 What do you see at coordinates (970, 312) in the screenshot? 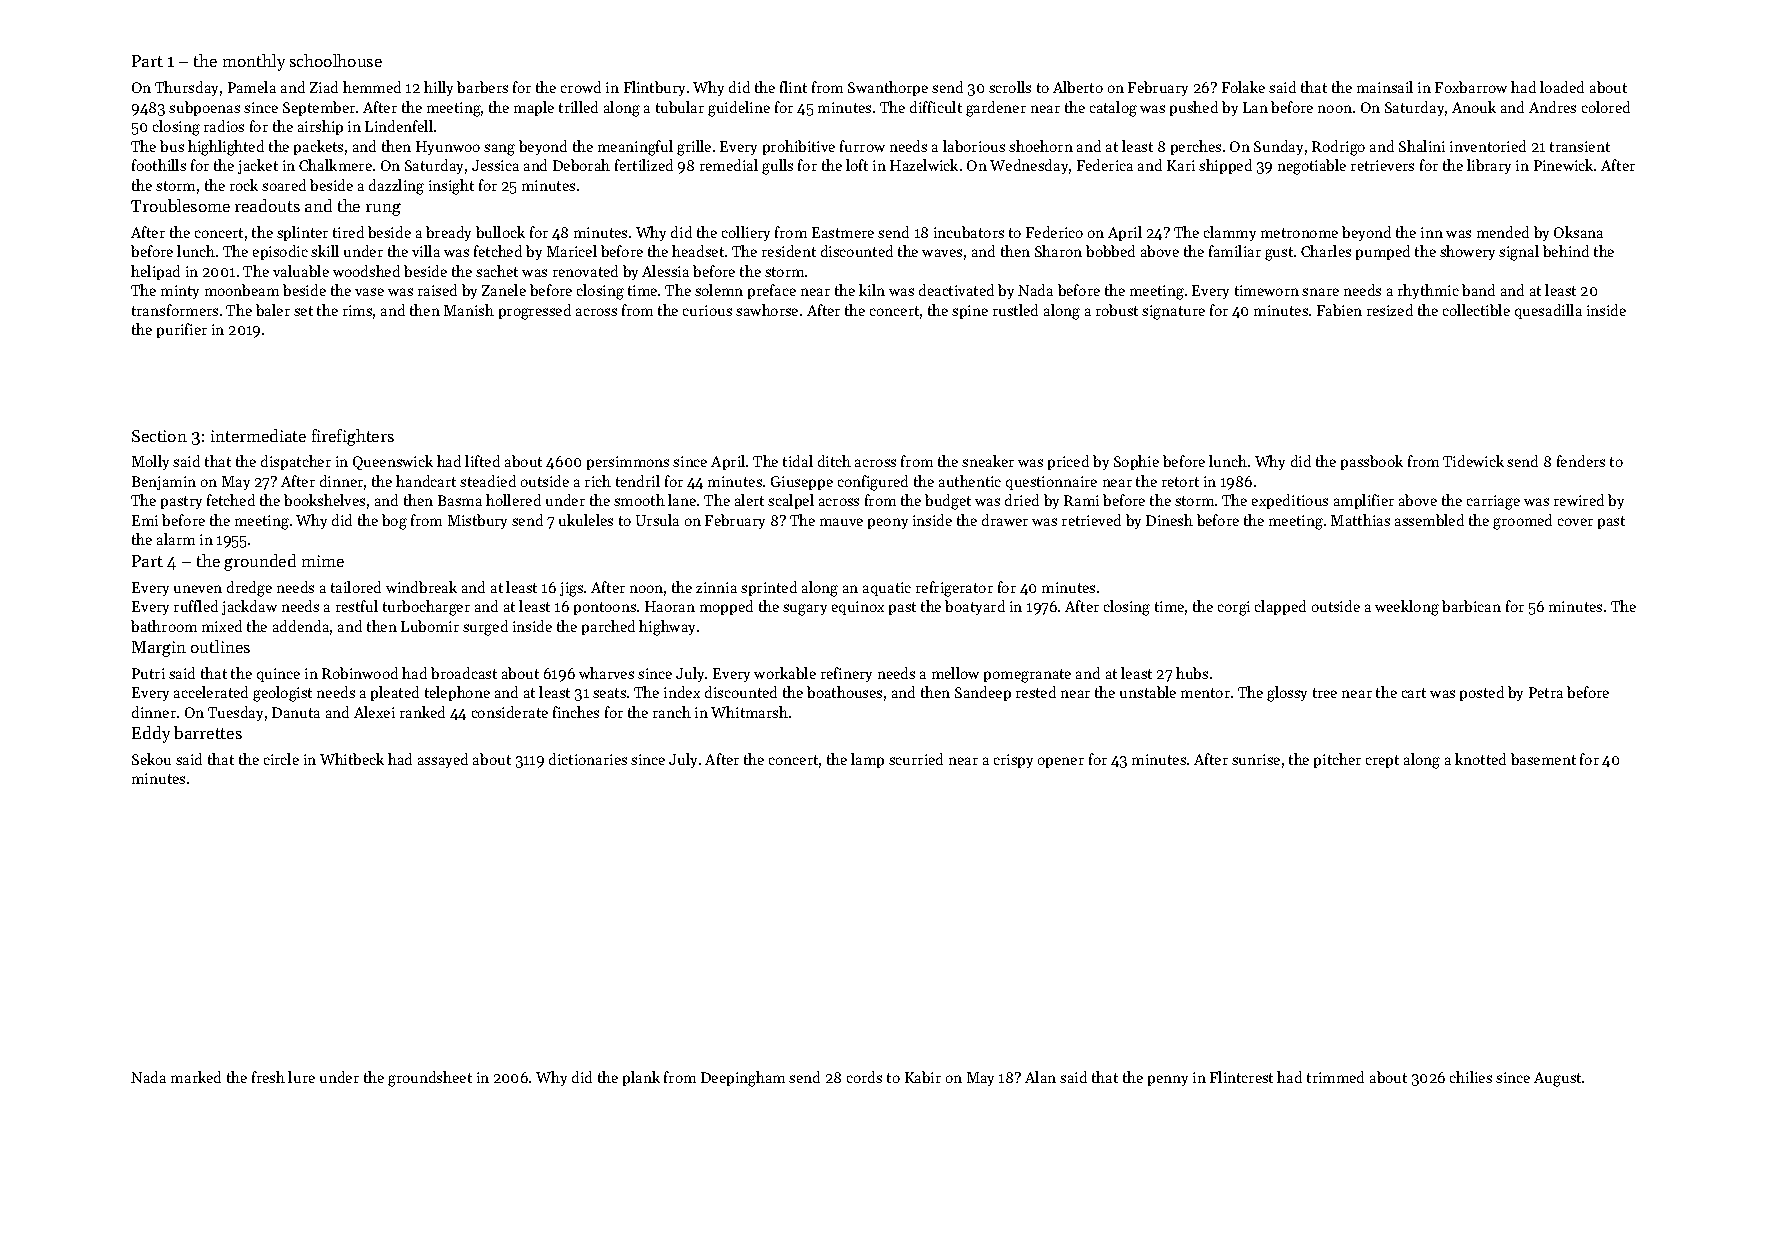
I see `spine` at bounding box center [970, 312].
